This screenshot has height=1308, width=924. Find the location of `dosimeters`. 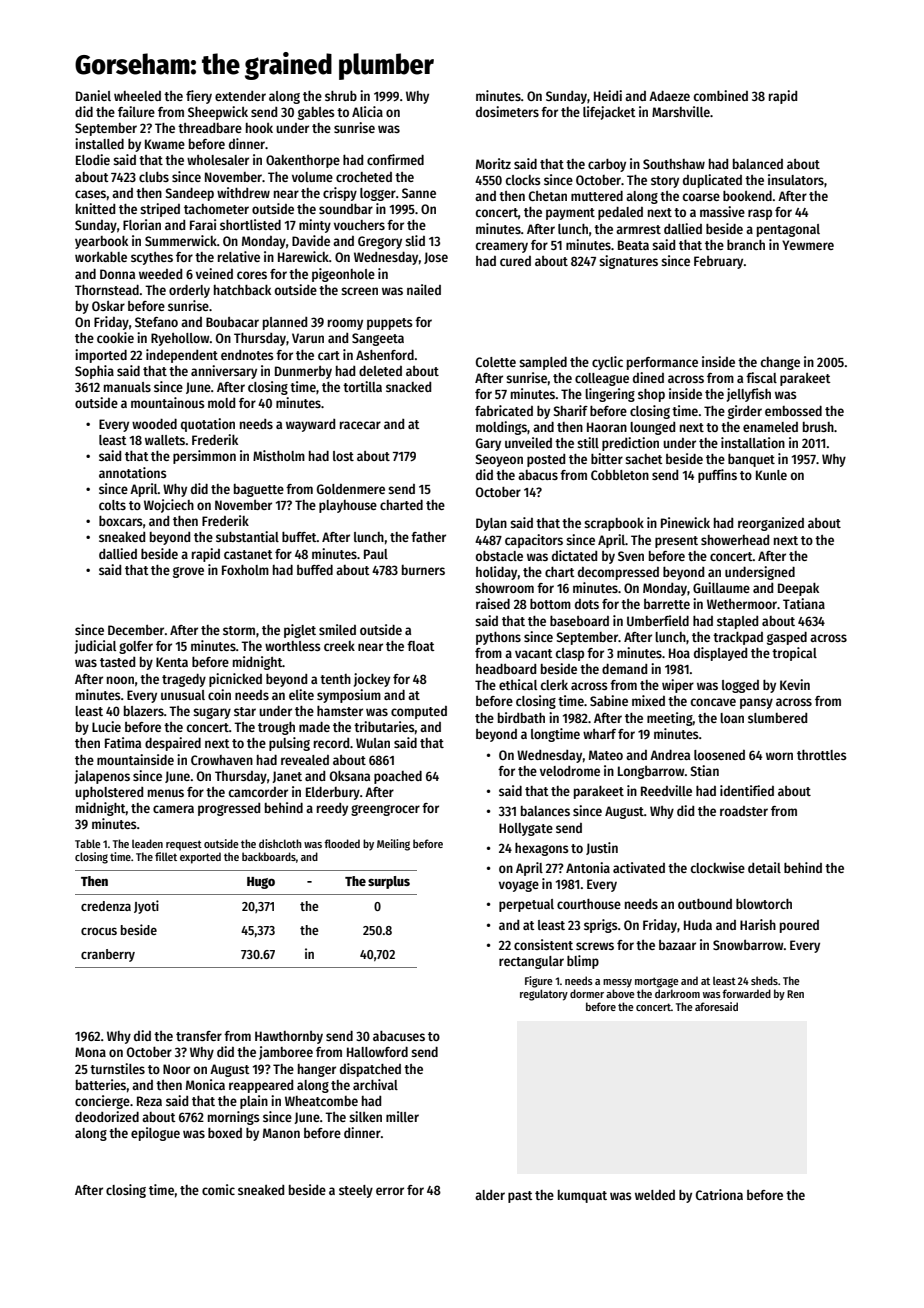

dosimeters is located at coordinates (507, 111).
